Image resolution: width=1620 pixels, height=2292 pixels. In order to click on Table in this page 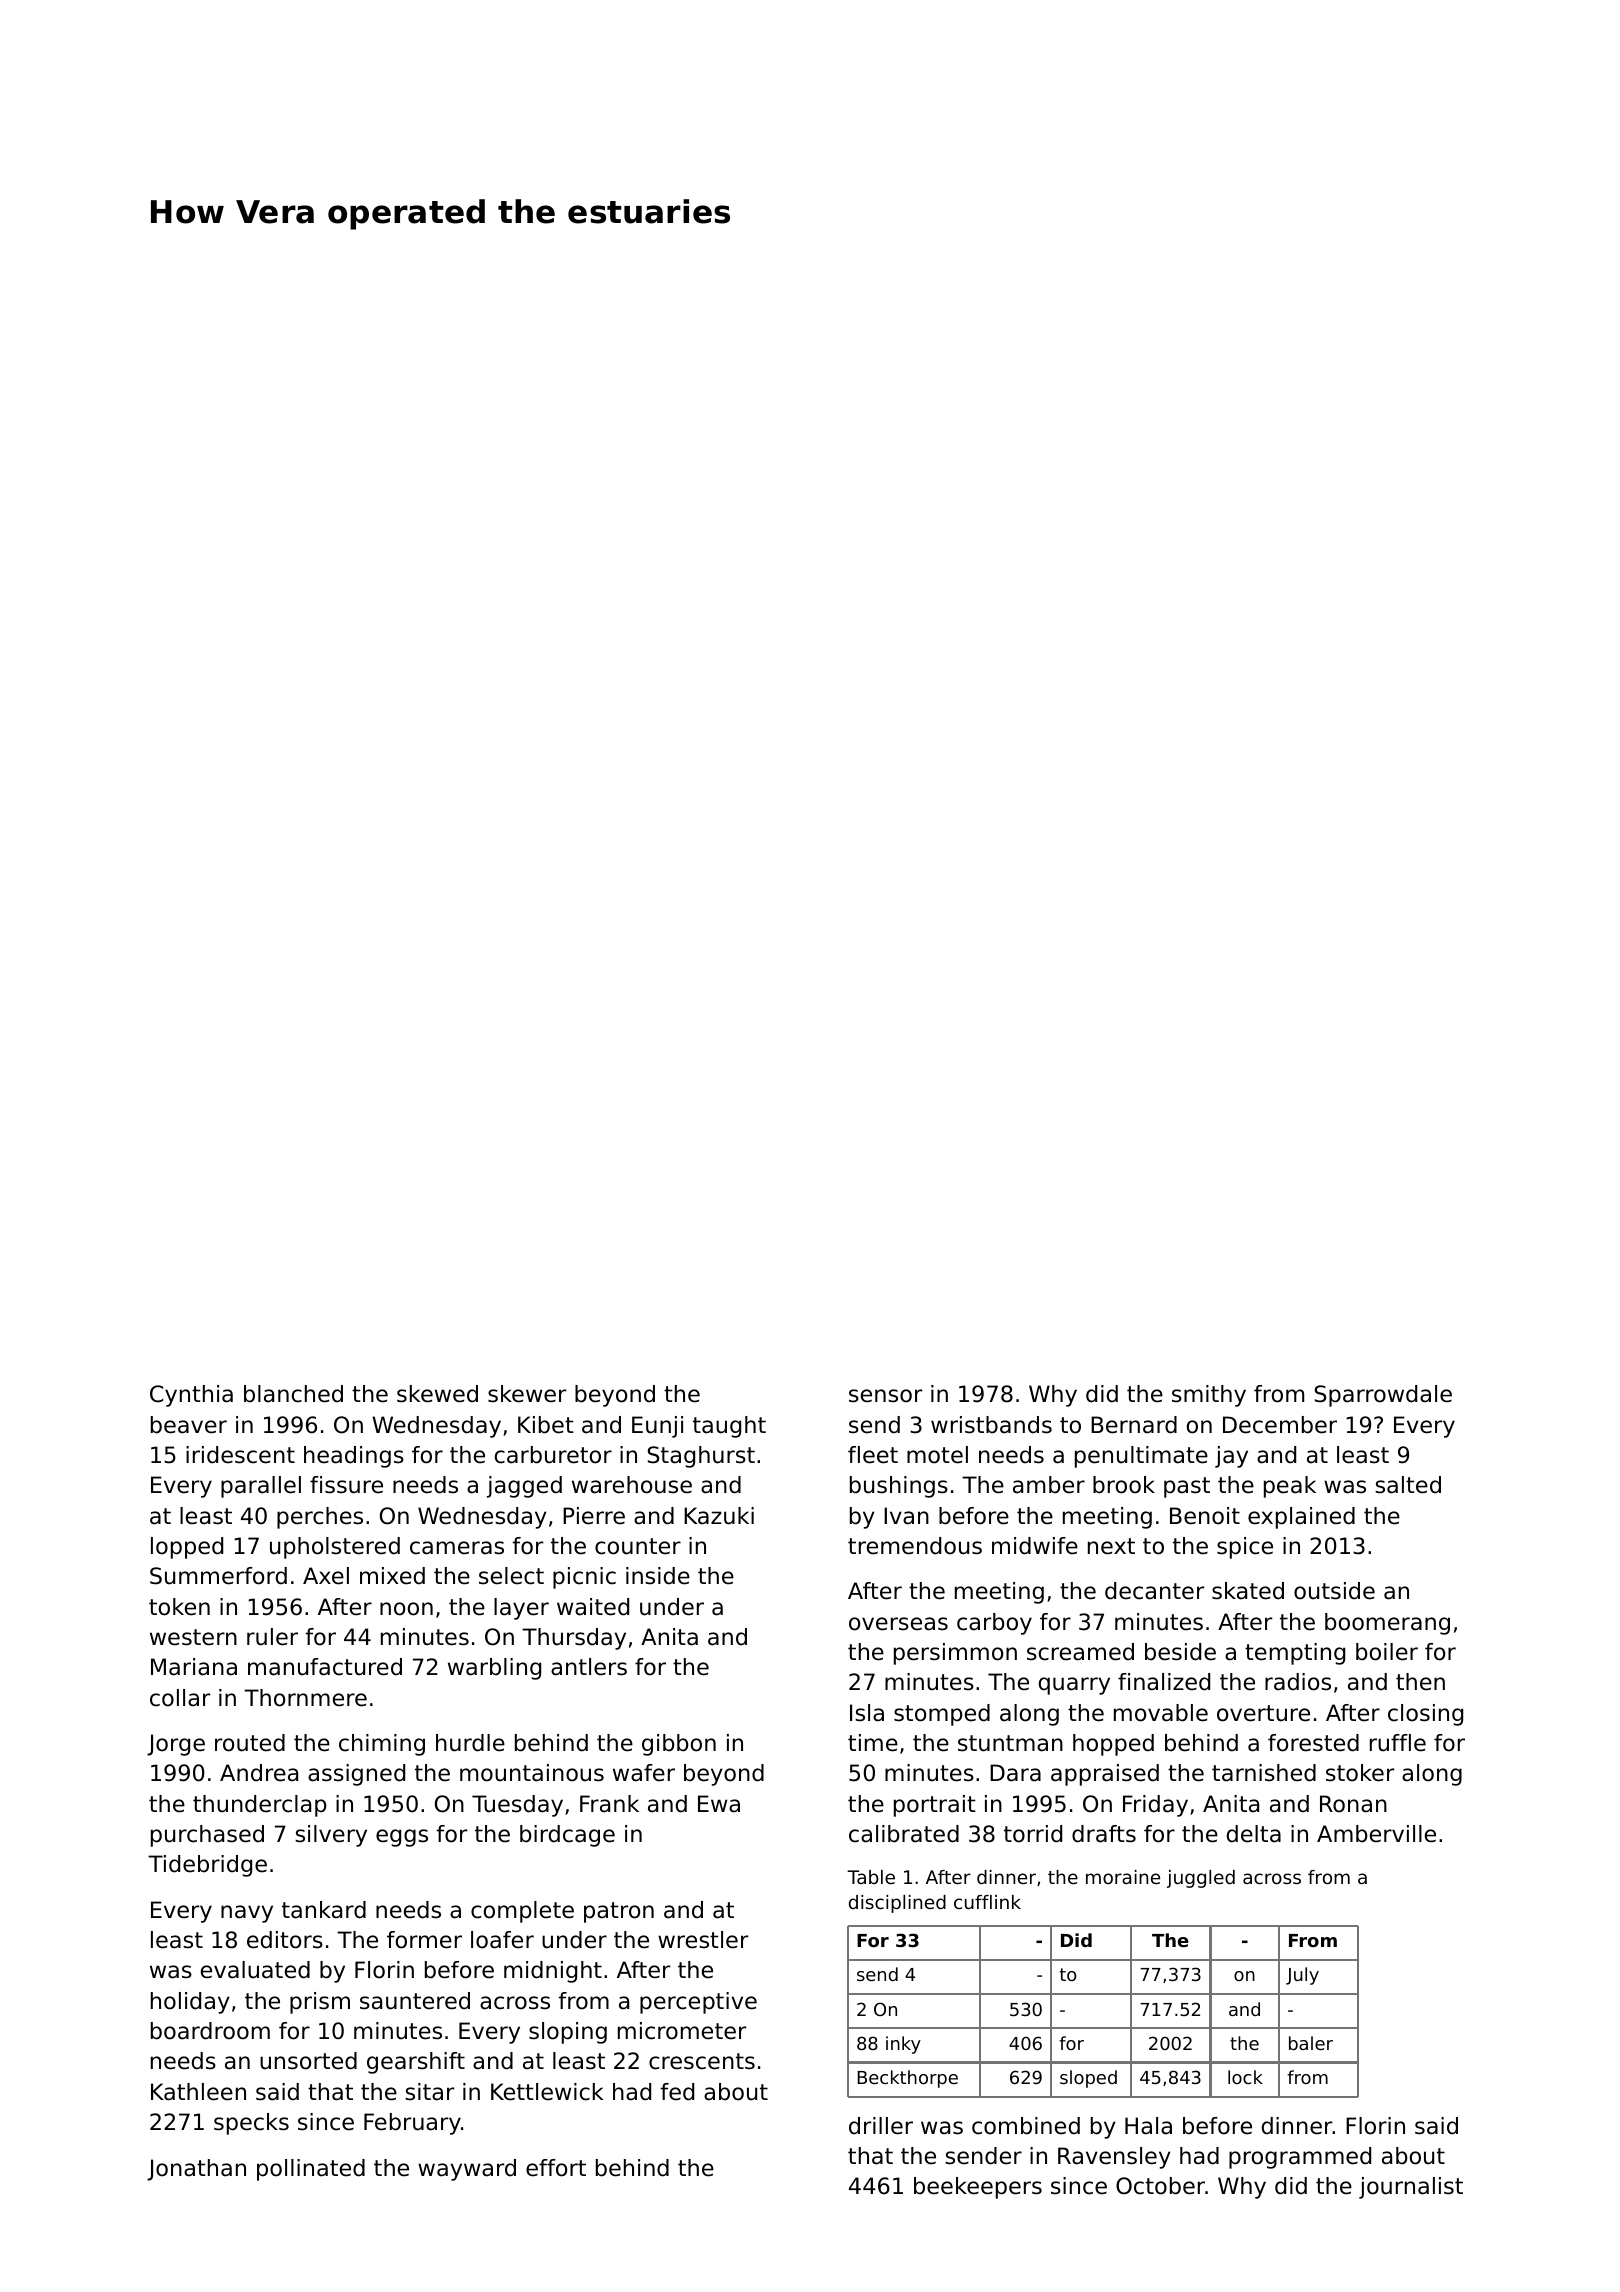, I will do `click(871, 1877)`.
